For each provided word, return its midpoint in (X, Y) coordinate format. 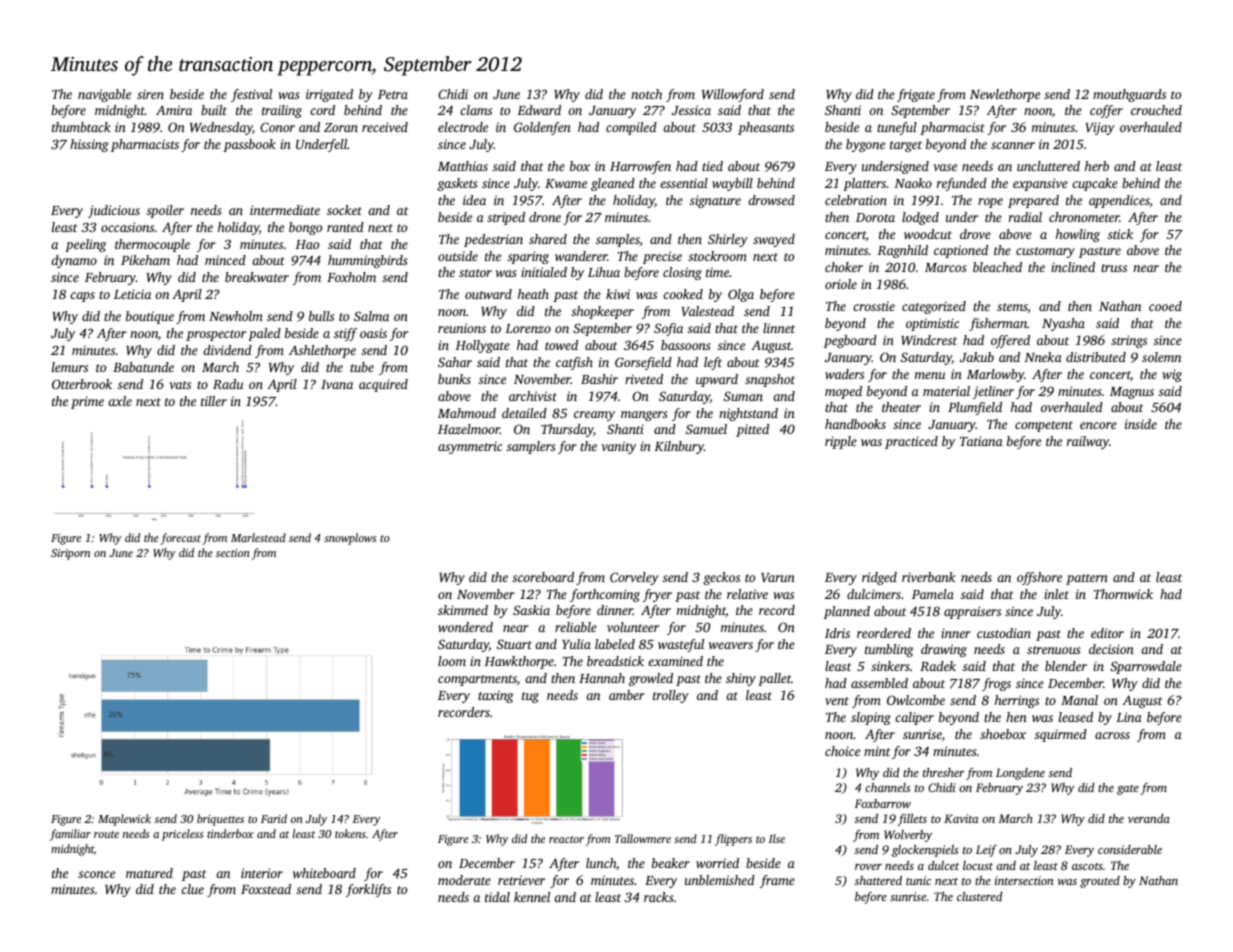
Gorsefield (643, 363)
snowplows (350, 539)
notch (646, 94)
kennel (532, 897)
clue (192, 889)
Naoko (913, 183)
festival (251, 95)
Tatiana (981, 441)
